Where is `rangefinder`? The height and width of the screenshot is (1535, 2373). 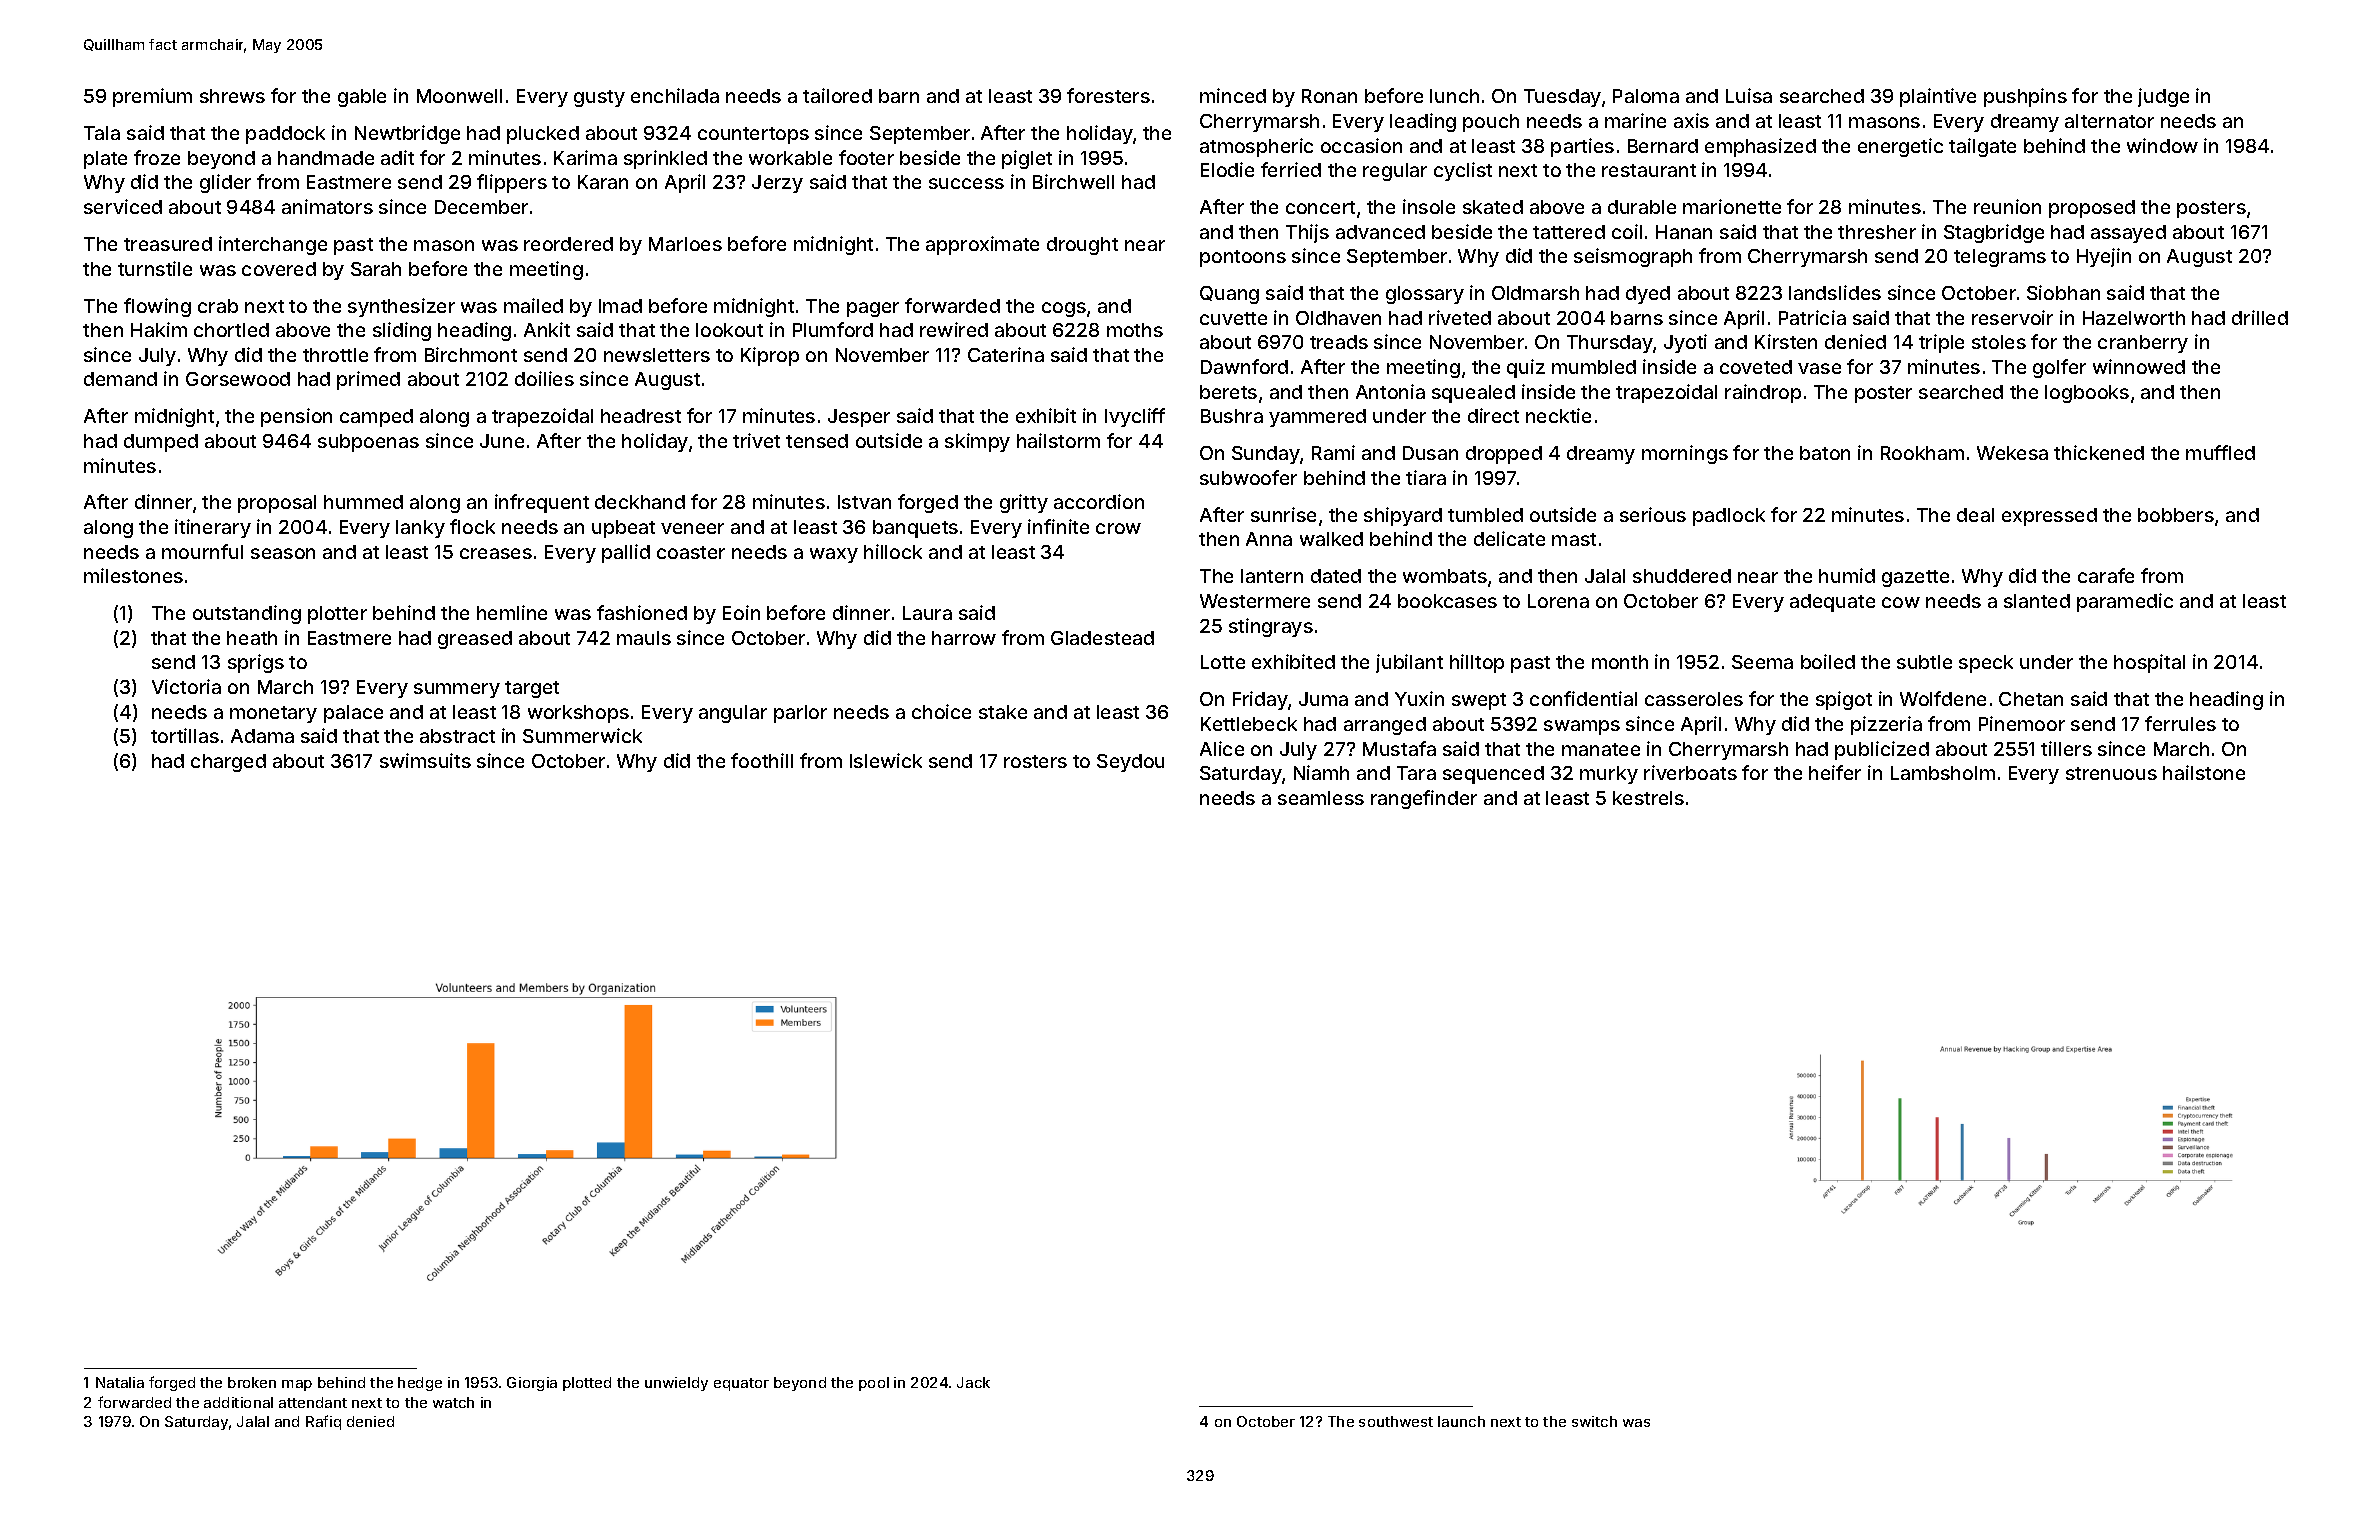 rangefinder is located at coordinates (1424, 799).
